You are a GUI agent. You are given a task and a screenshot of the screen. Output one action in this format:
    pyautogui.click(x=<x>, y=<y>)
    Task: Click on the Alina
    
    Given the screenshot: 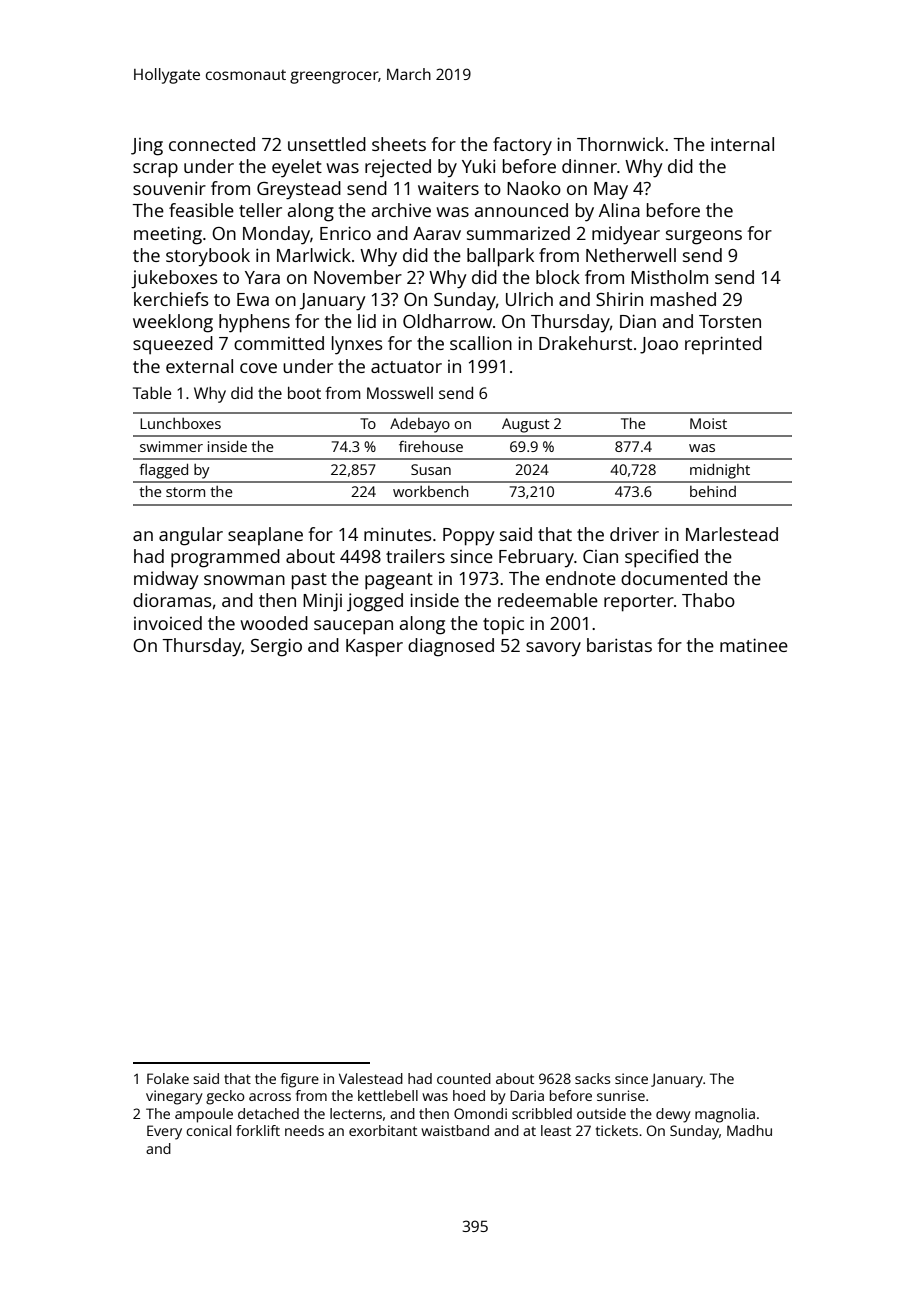 What is the action you would take?
    pyautogui.click(x=619, y=210)
